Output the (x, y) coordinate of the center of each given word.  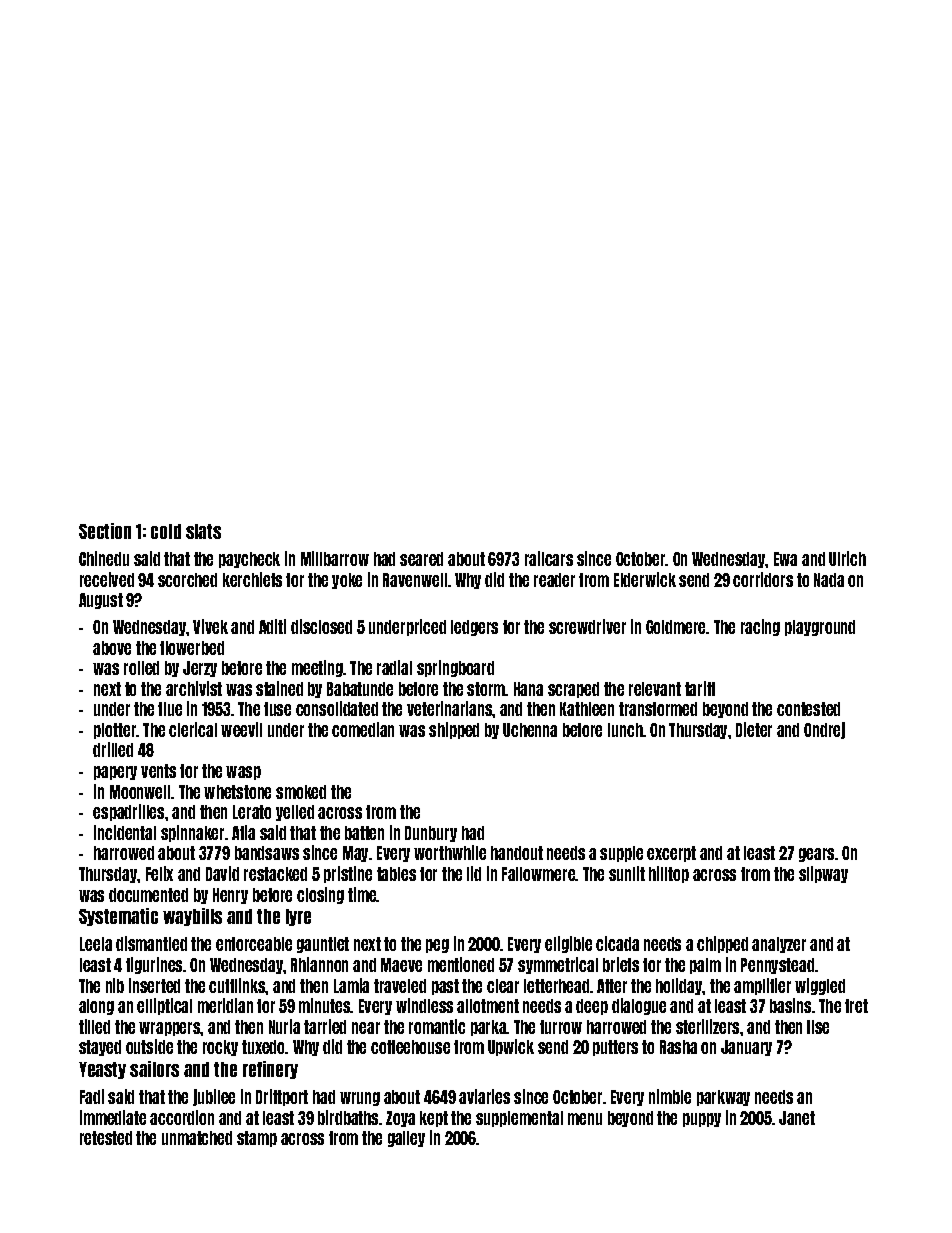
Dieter (754, 729)
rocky (220, 1048)
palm (705, 966)
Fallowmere (539, 874)
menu (585, 1119)
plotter (115, 731)
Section (105, 531)
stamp (257, 1139)
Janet (797, 1118)
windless (424, 1005)
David (222, 873)
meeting (317, 668)
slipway (823, 874)
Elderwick (645, 579)
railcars (549, 558)
